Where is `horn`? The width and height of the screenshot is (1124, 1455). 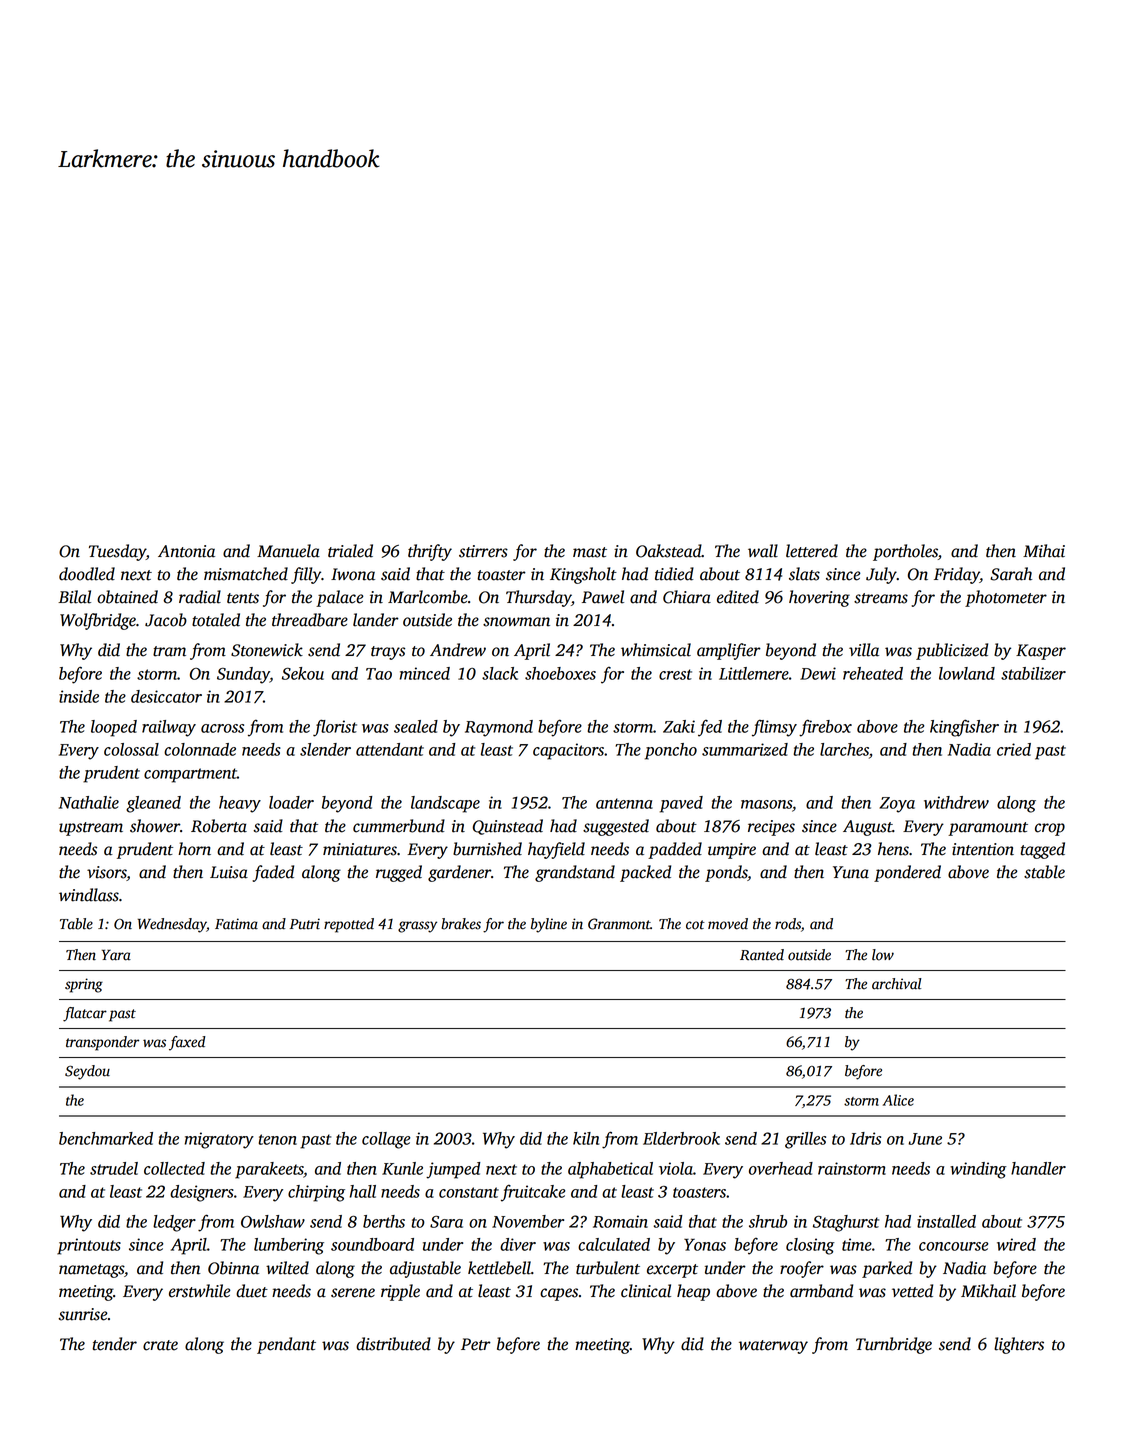
horn is located at coordinates (194, 849).
